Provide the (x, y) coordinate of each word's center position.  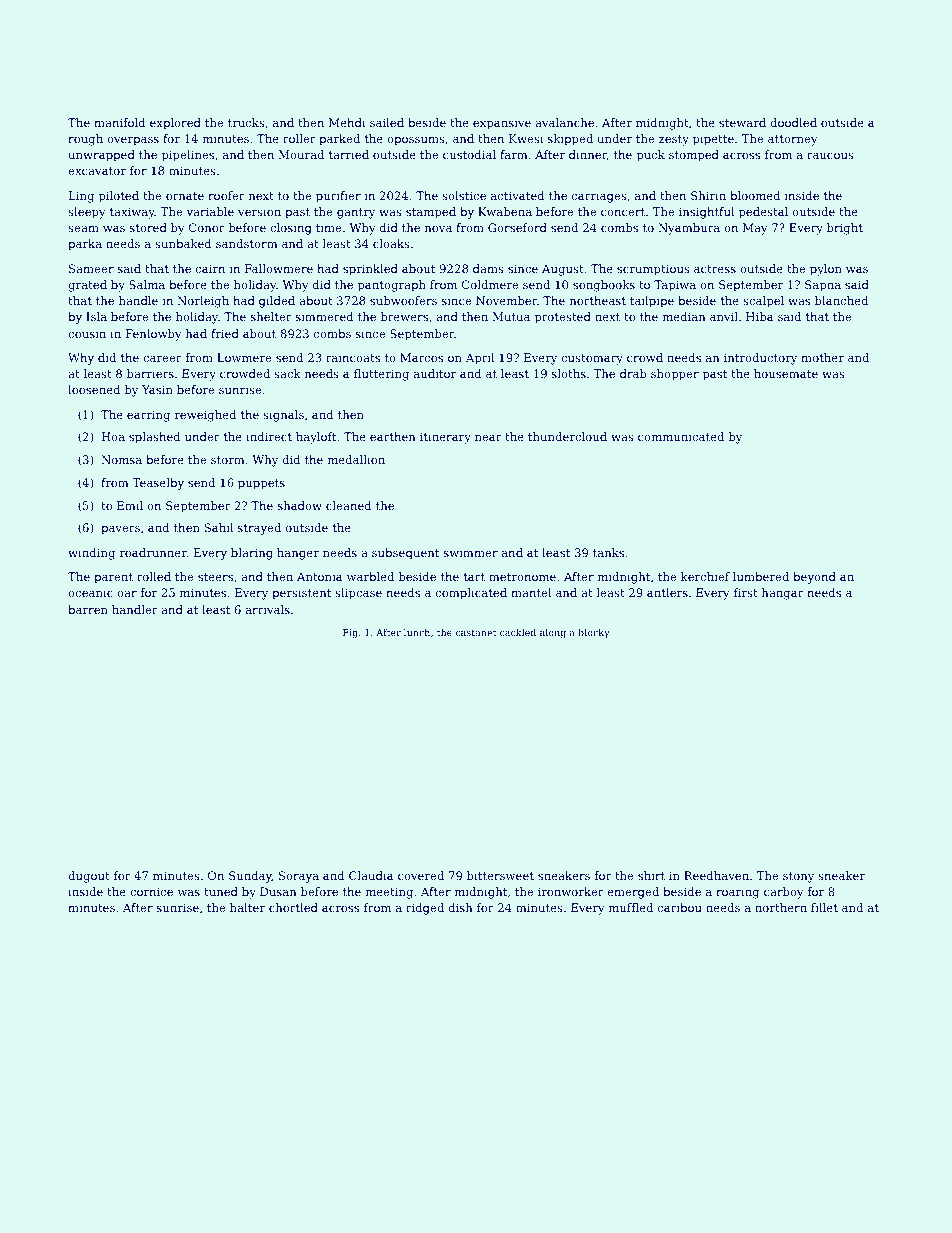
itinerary (445, 438)
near (488, 438)
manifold (119, 122)
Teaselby (158, 484)
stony (798, 877)
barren (88, 609)
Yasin (157, 389)
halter (247, 907)
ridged (425, 909)
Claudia (371, 875)
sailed (387, 122)
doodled (793, 122)
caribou (680, 907)
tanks (608, 552)
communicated (681, 436)
